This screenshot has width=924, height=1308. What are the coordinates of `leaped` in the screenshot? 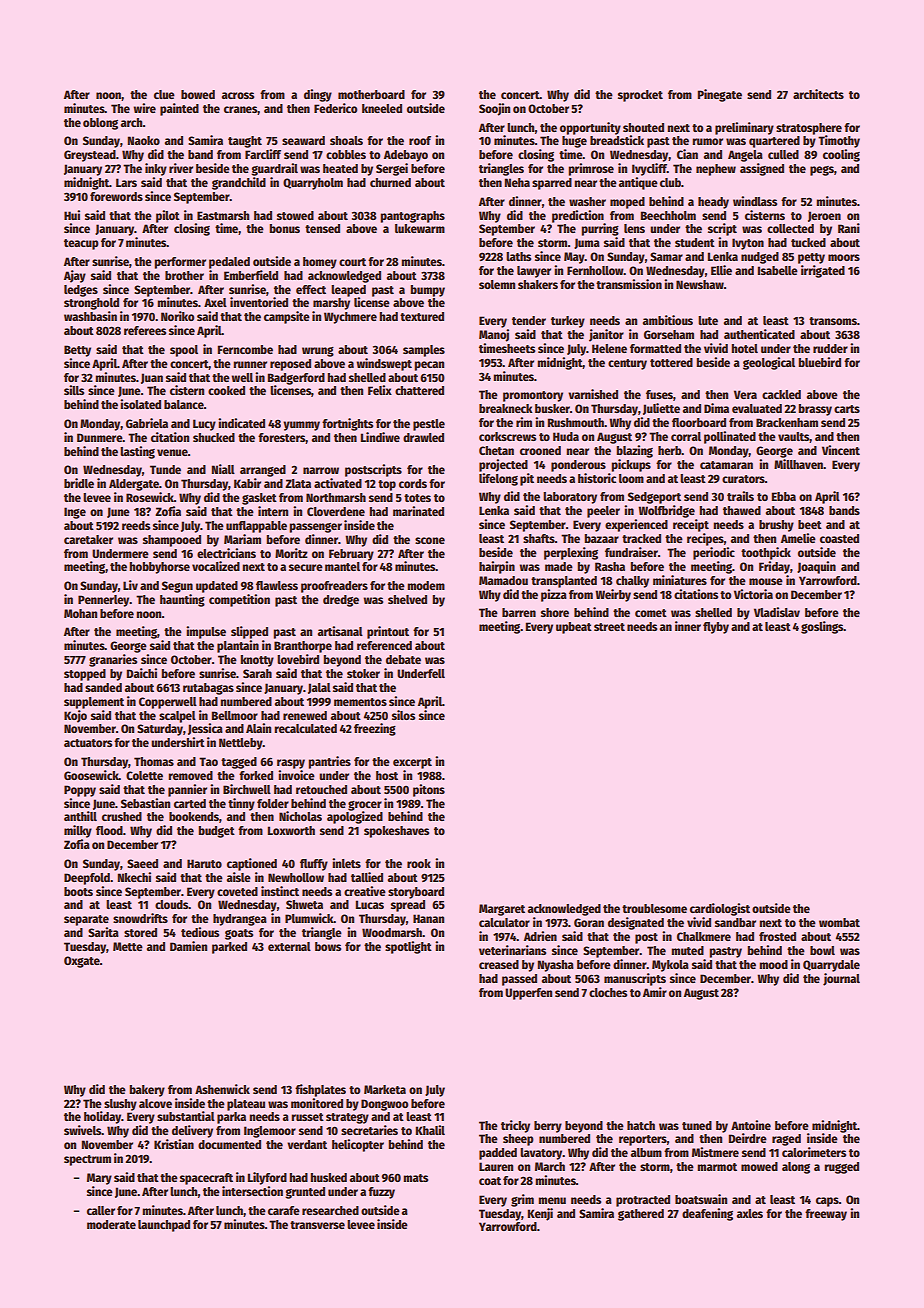 It's located at (348, 291).
